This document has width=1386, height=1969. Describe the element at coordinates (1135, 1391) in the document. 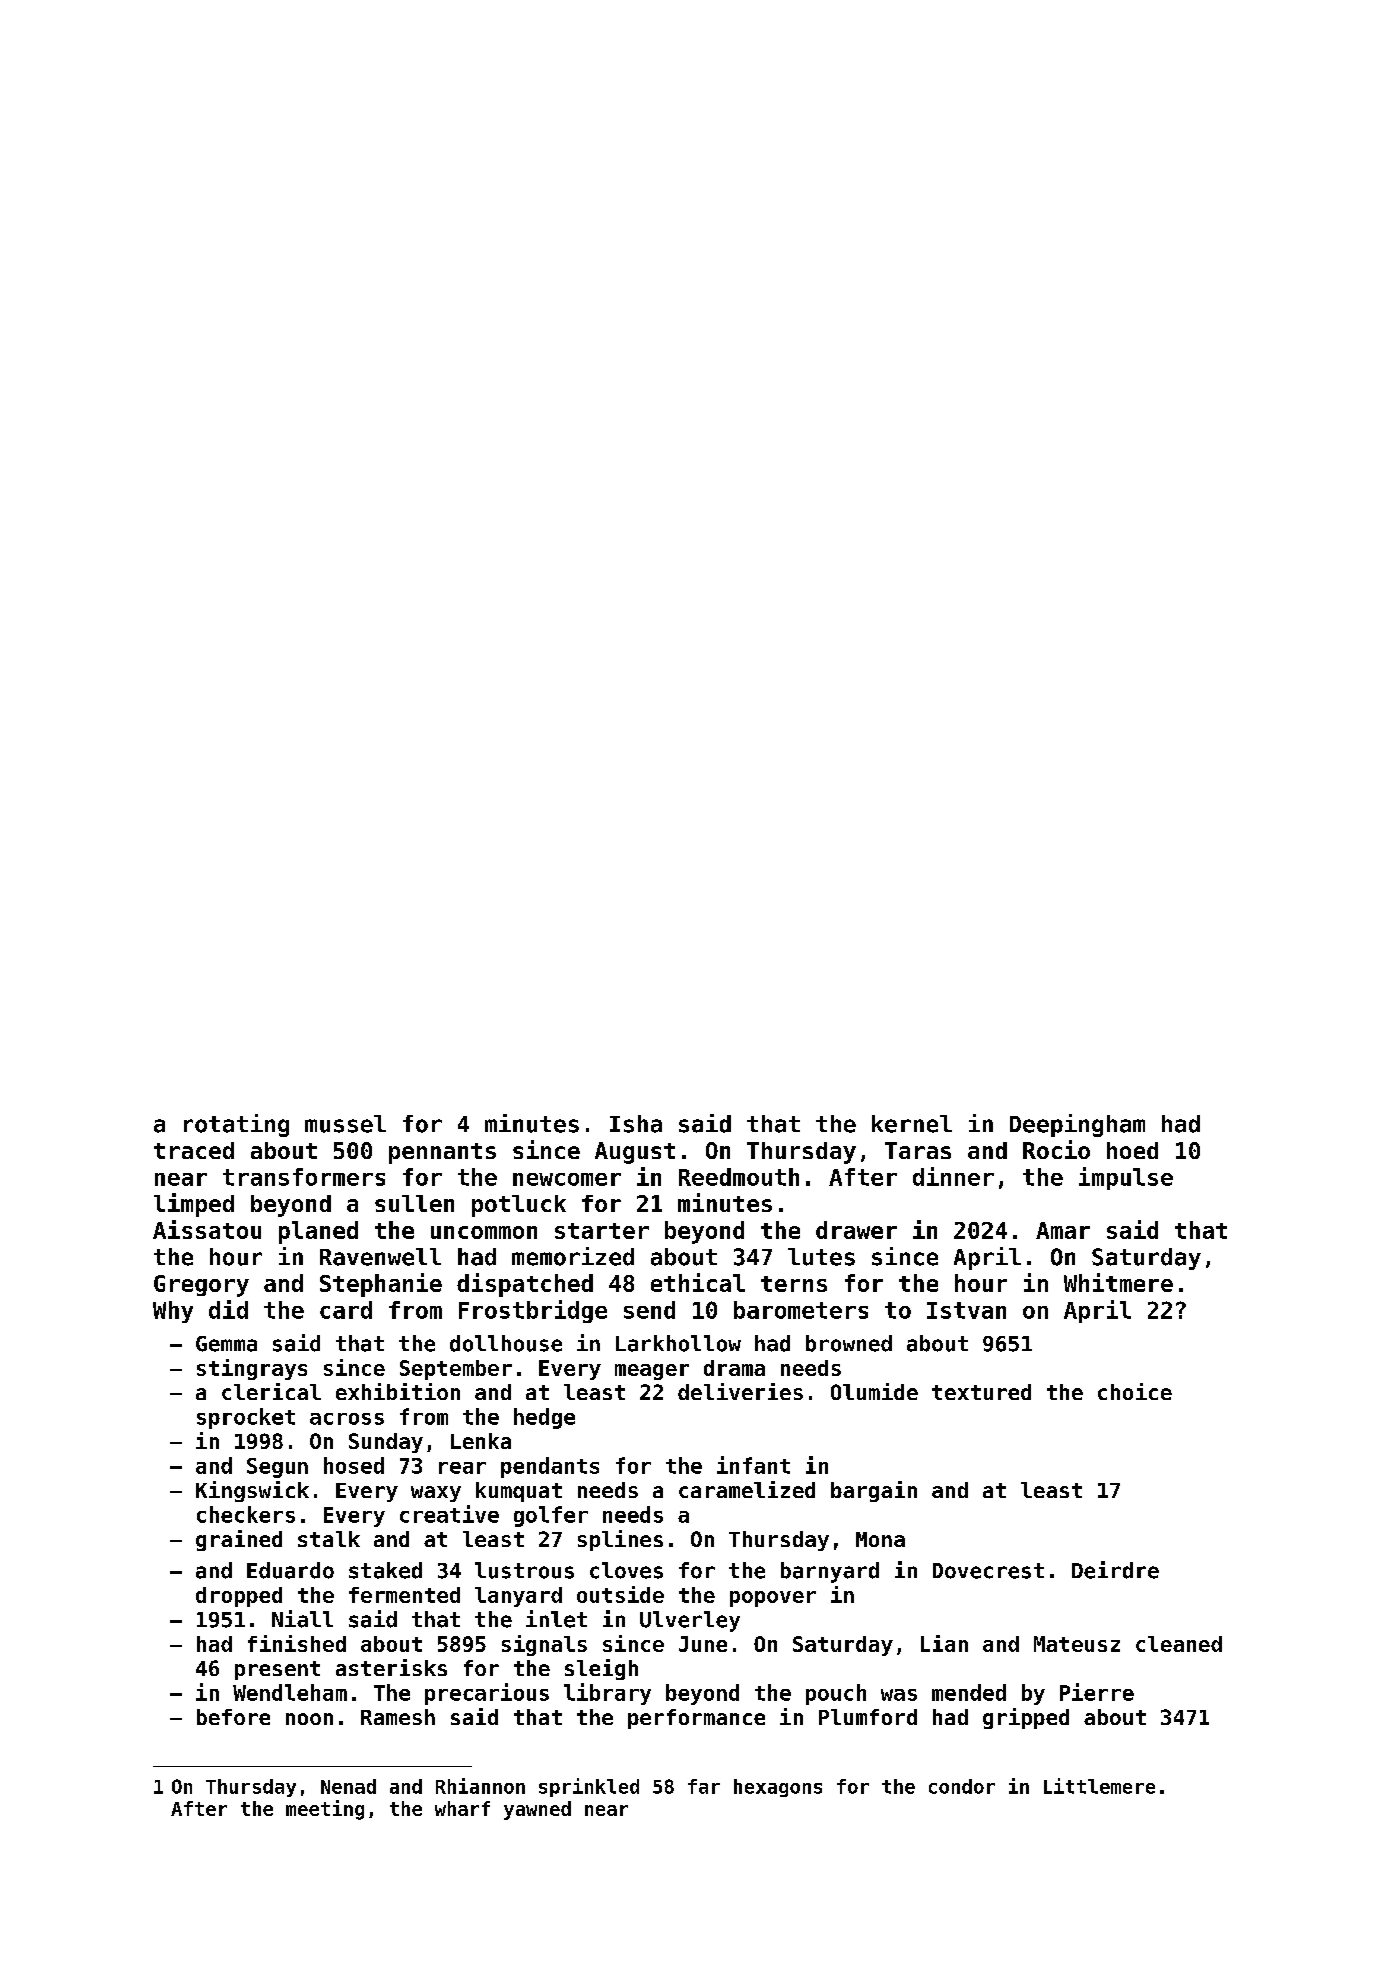

I see `choice` at that location.
